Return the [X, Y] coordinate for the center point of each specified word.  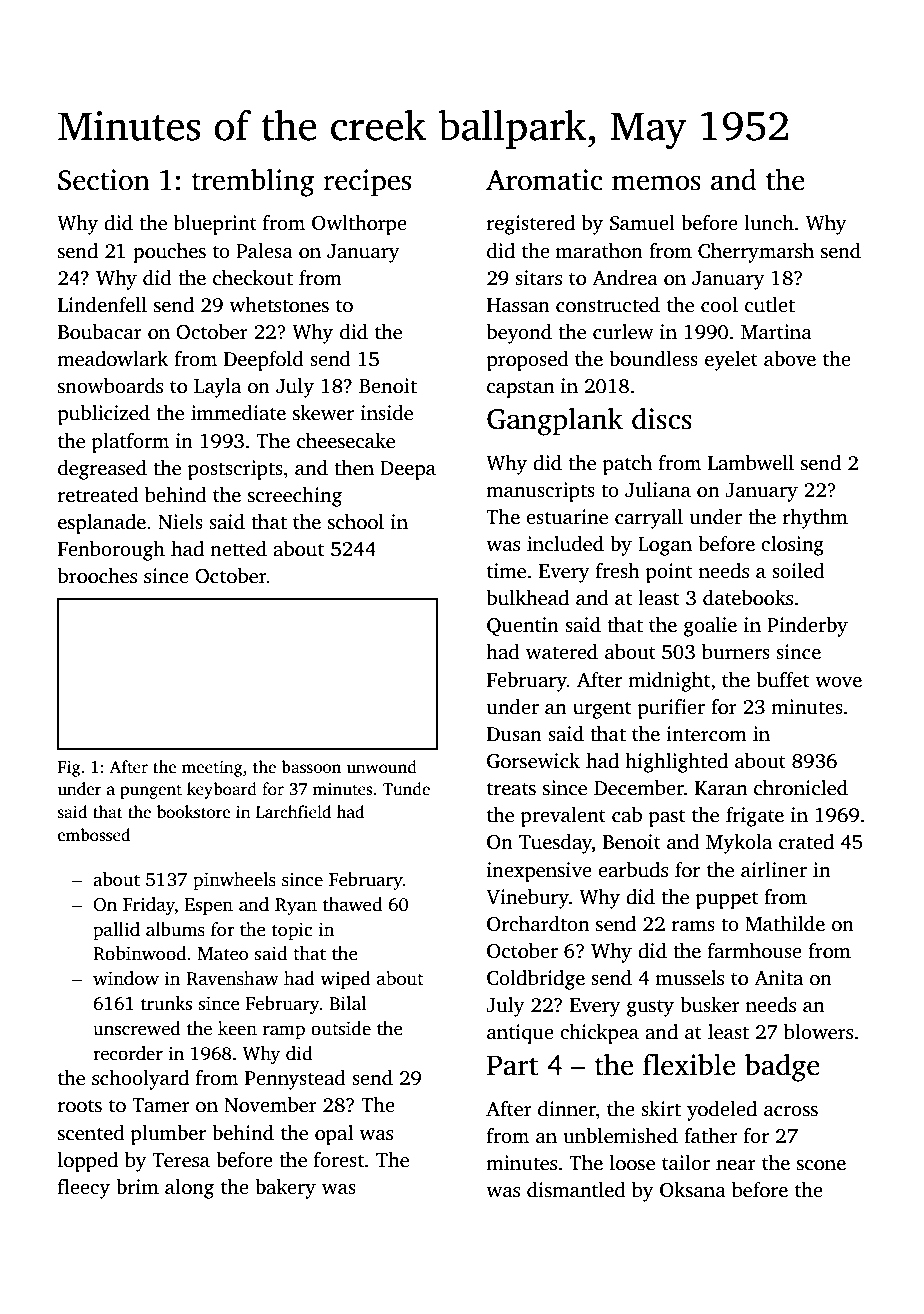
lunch [769, 223]
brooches [97, 576]
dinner [567, 1109]
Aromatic [544, 180]
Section [104, 180]
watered [562, 652]
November [270, 1105]
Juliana [658, 490]
